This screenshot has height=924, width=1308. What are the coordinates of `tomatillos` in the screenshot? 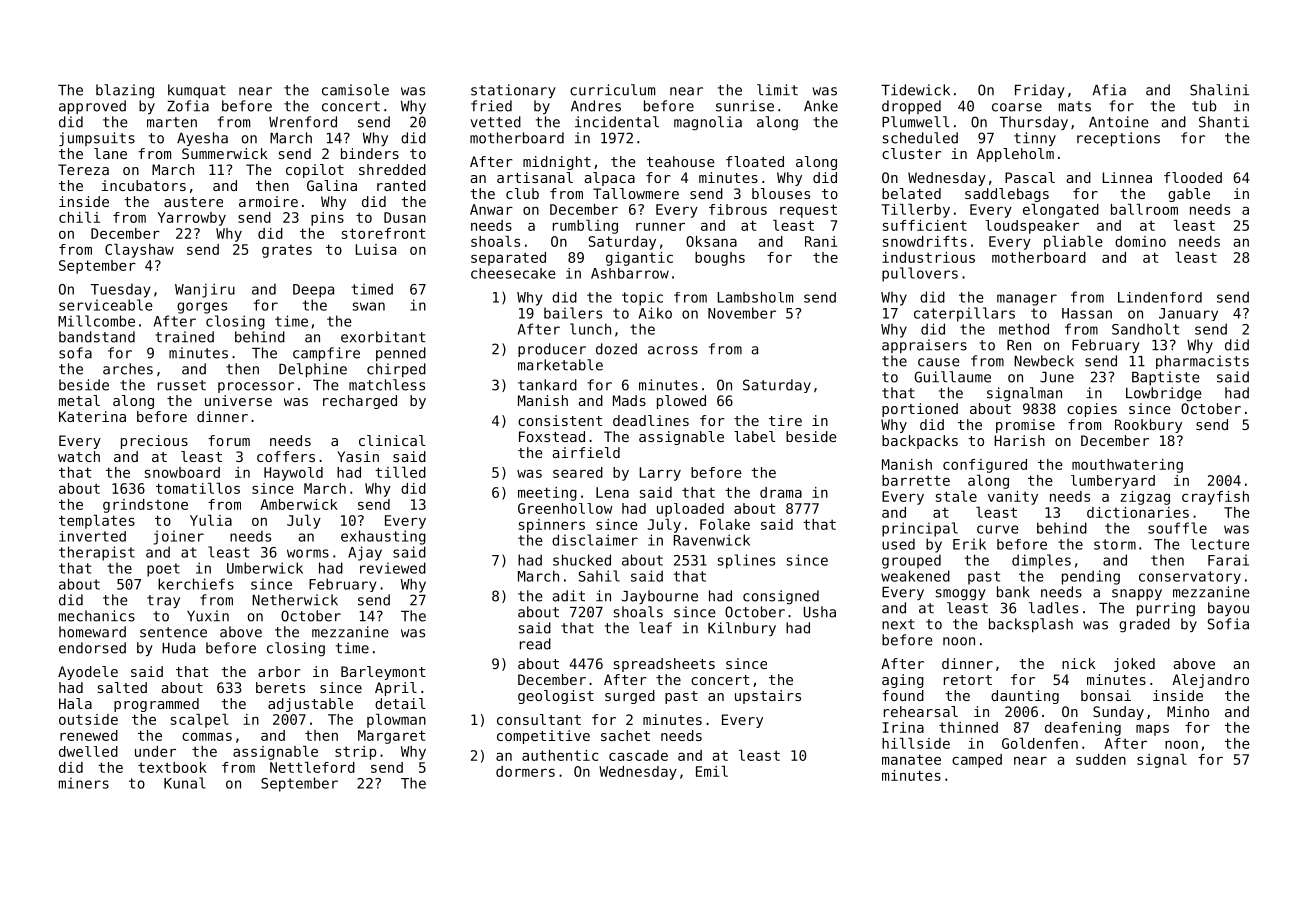 It's located at (198, 488).
